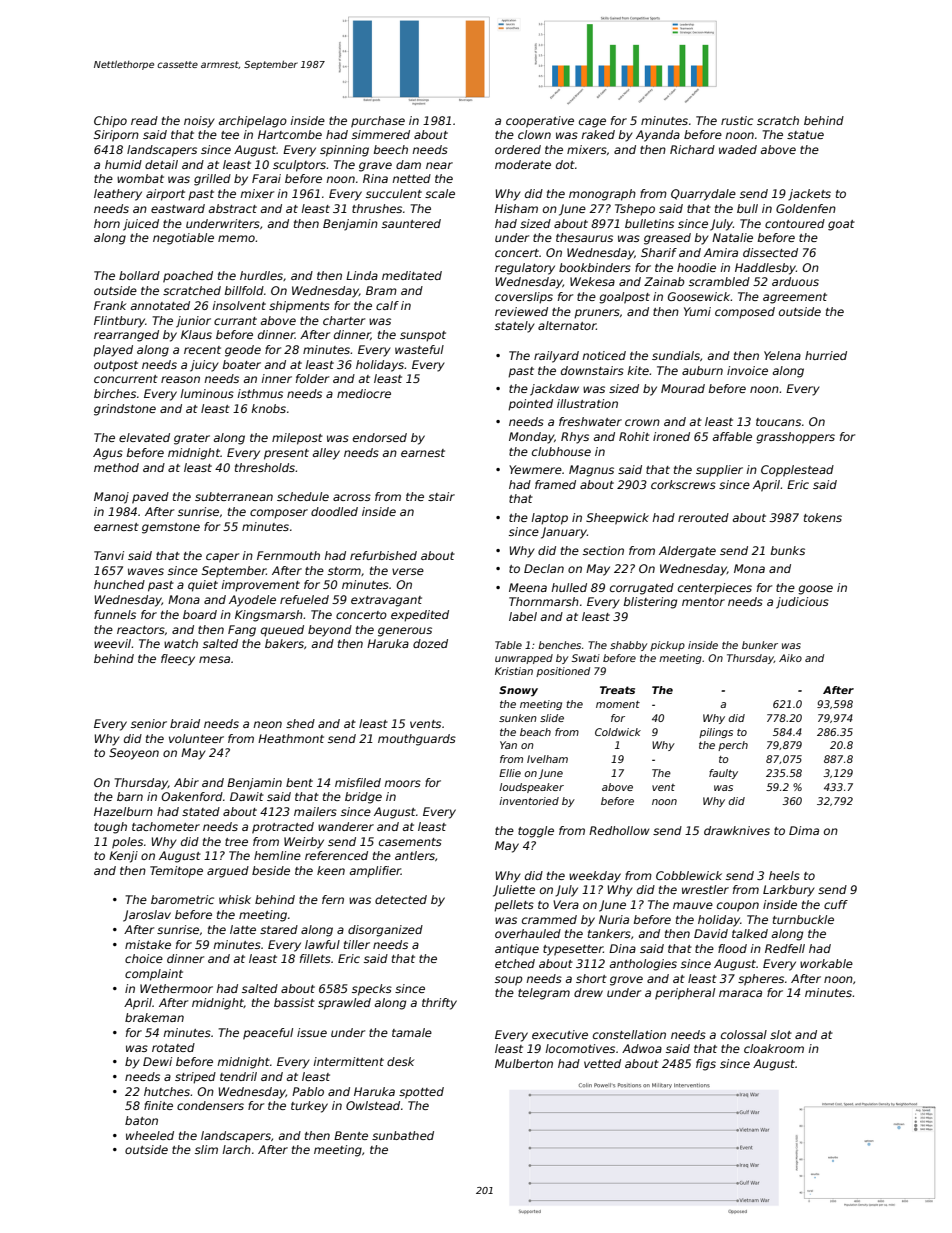 The image size is (952, 1233). Describe the element at coordinates (703, 517) in the screenshot. I see `rerouted` at that location.
